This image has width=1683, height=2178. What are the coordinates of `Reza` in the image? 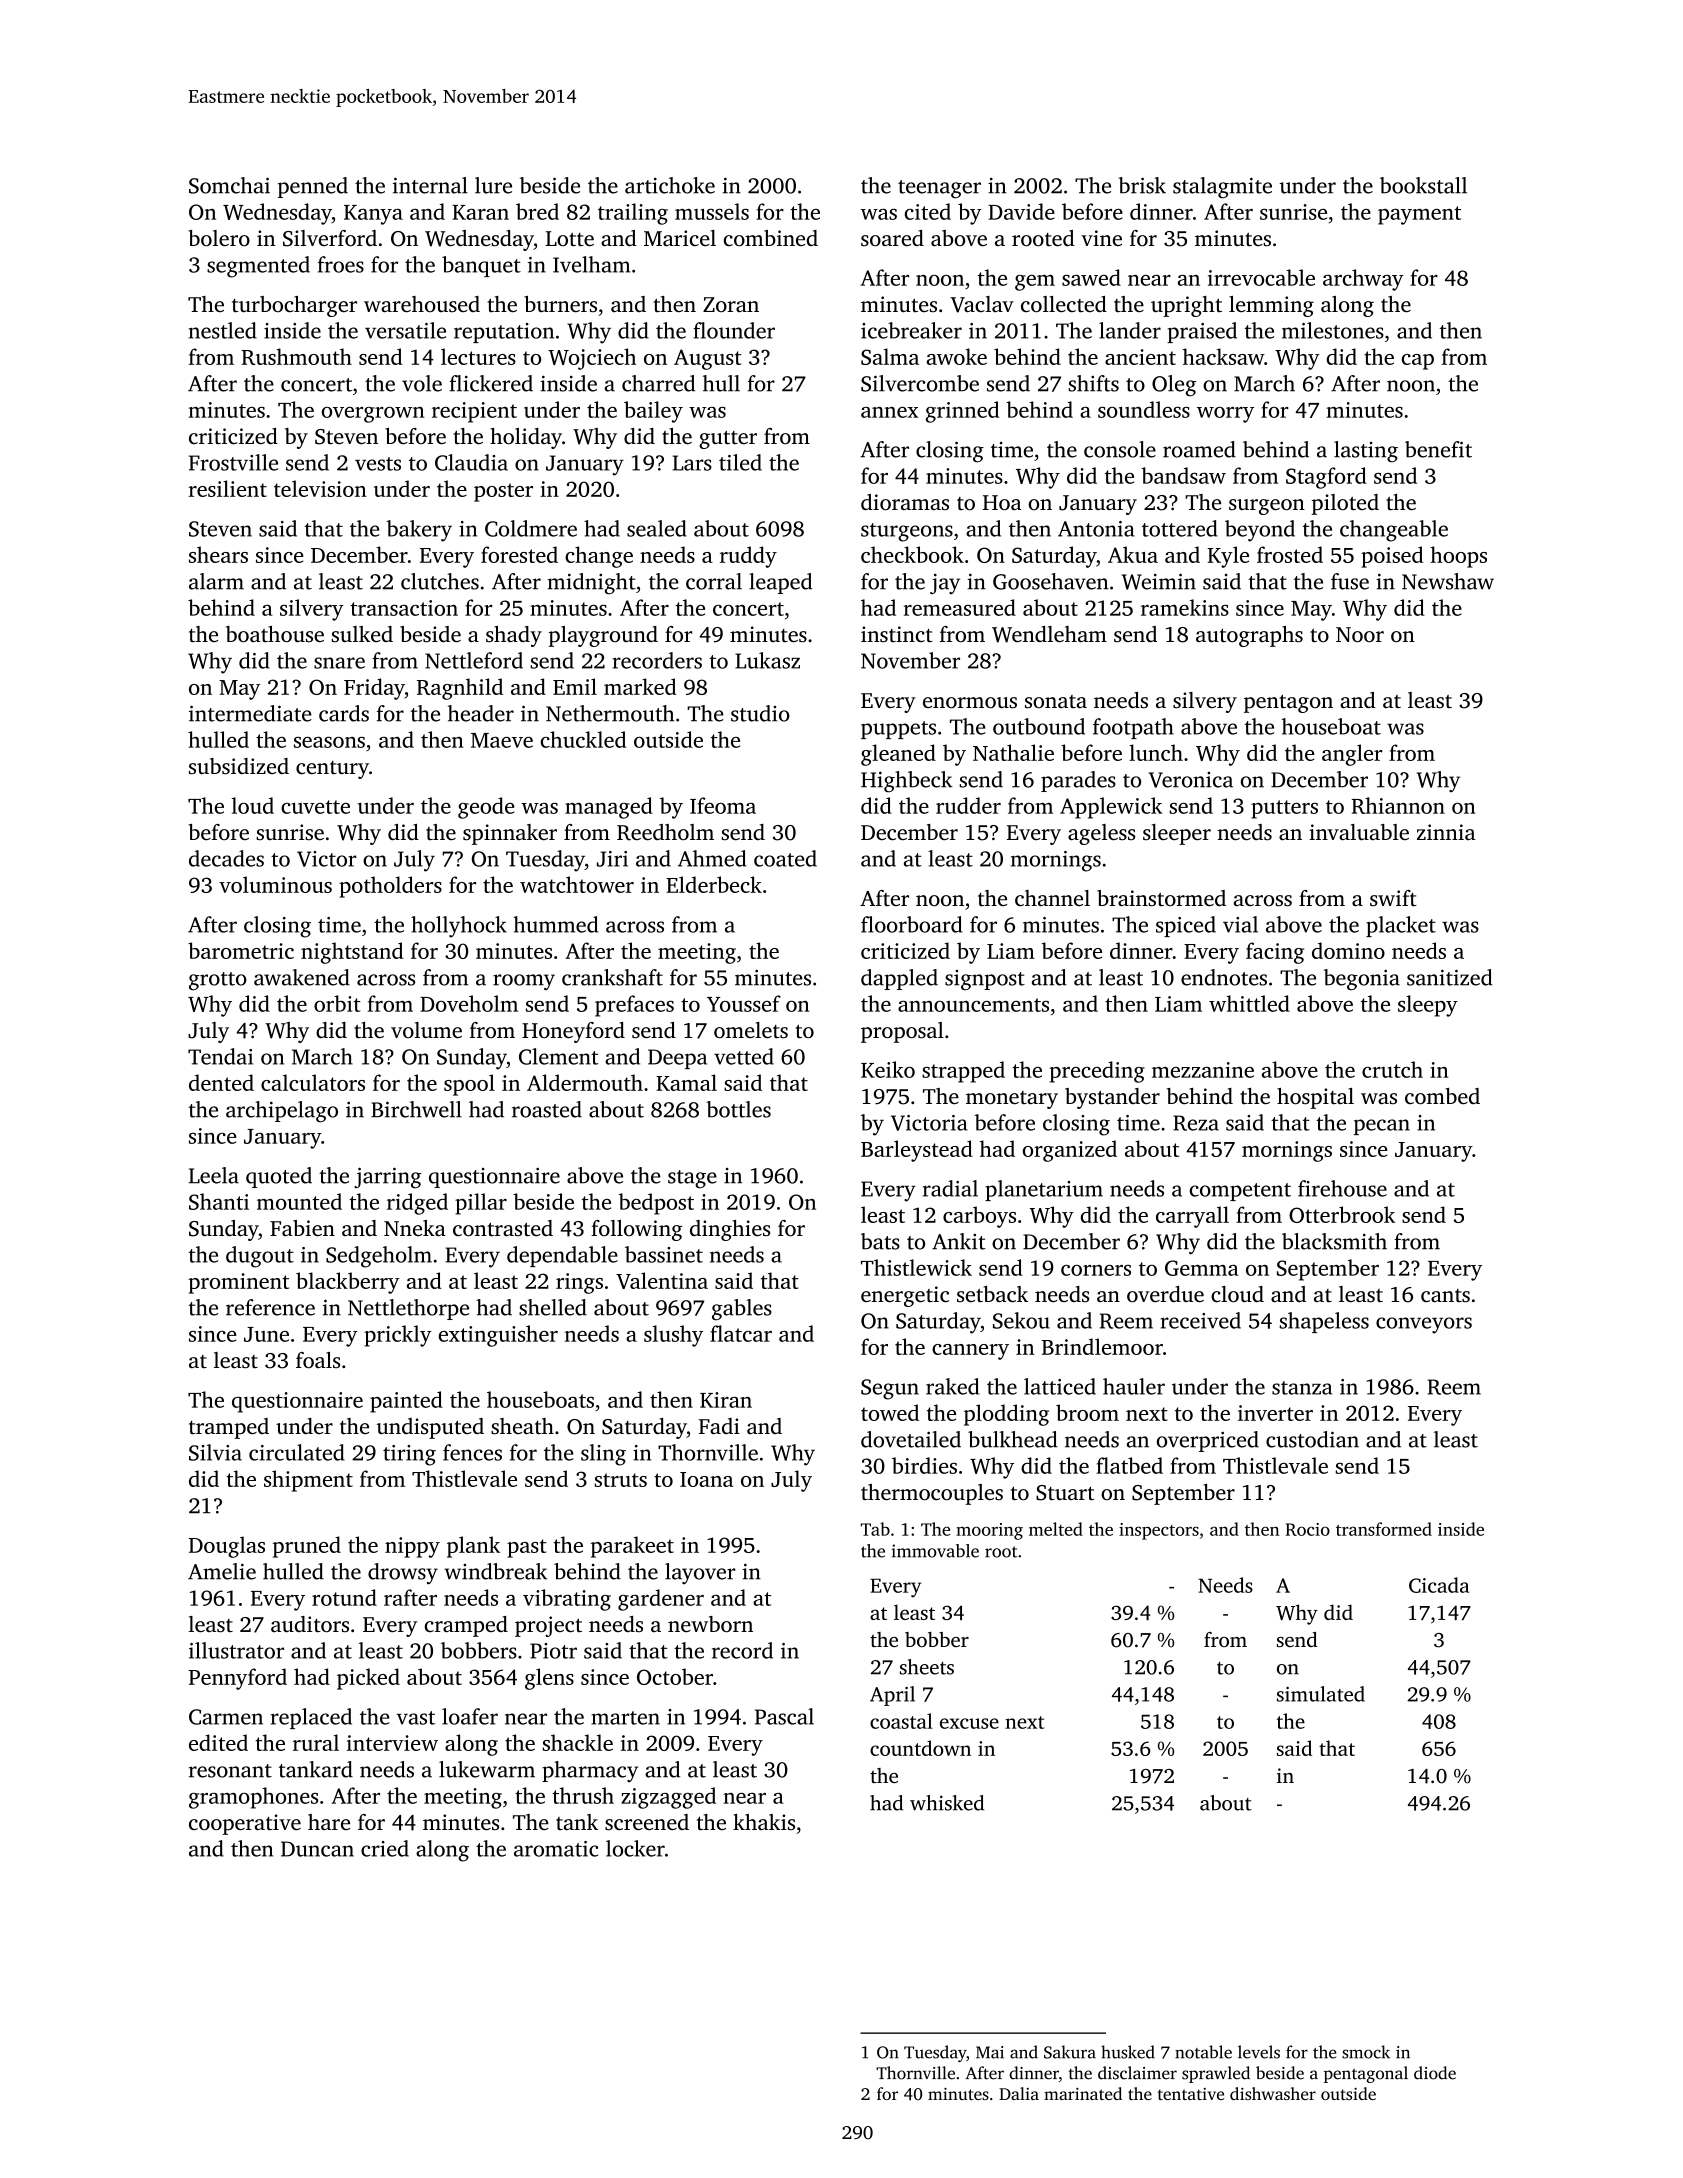 It's located at (1196, 1123).
